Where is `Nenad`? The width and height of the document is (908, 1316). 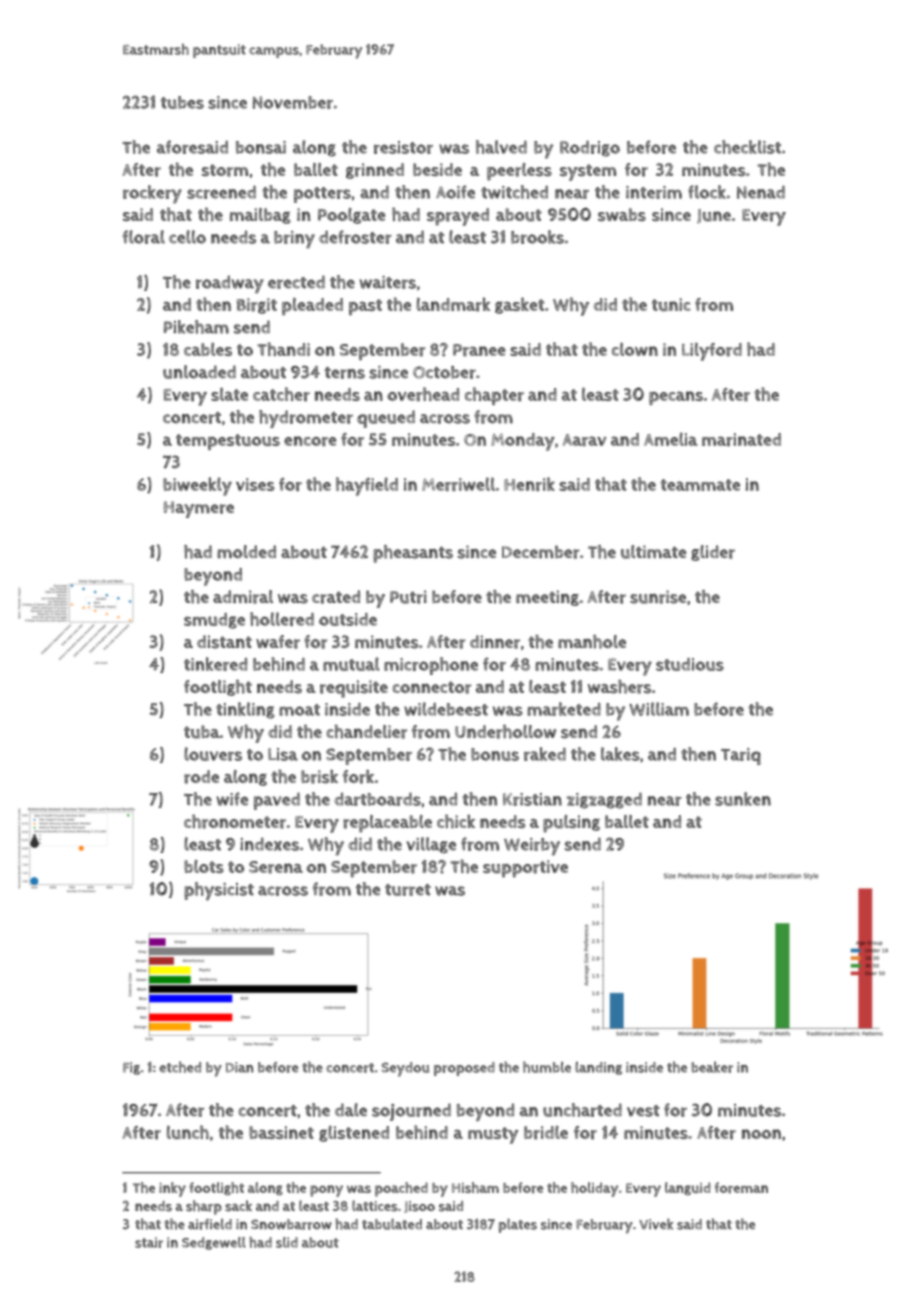
Nenad is located at coordinates (761, 192).
